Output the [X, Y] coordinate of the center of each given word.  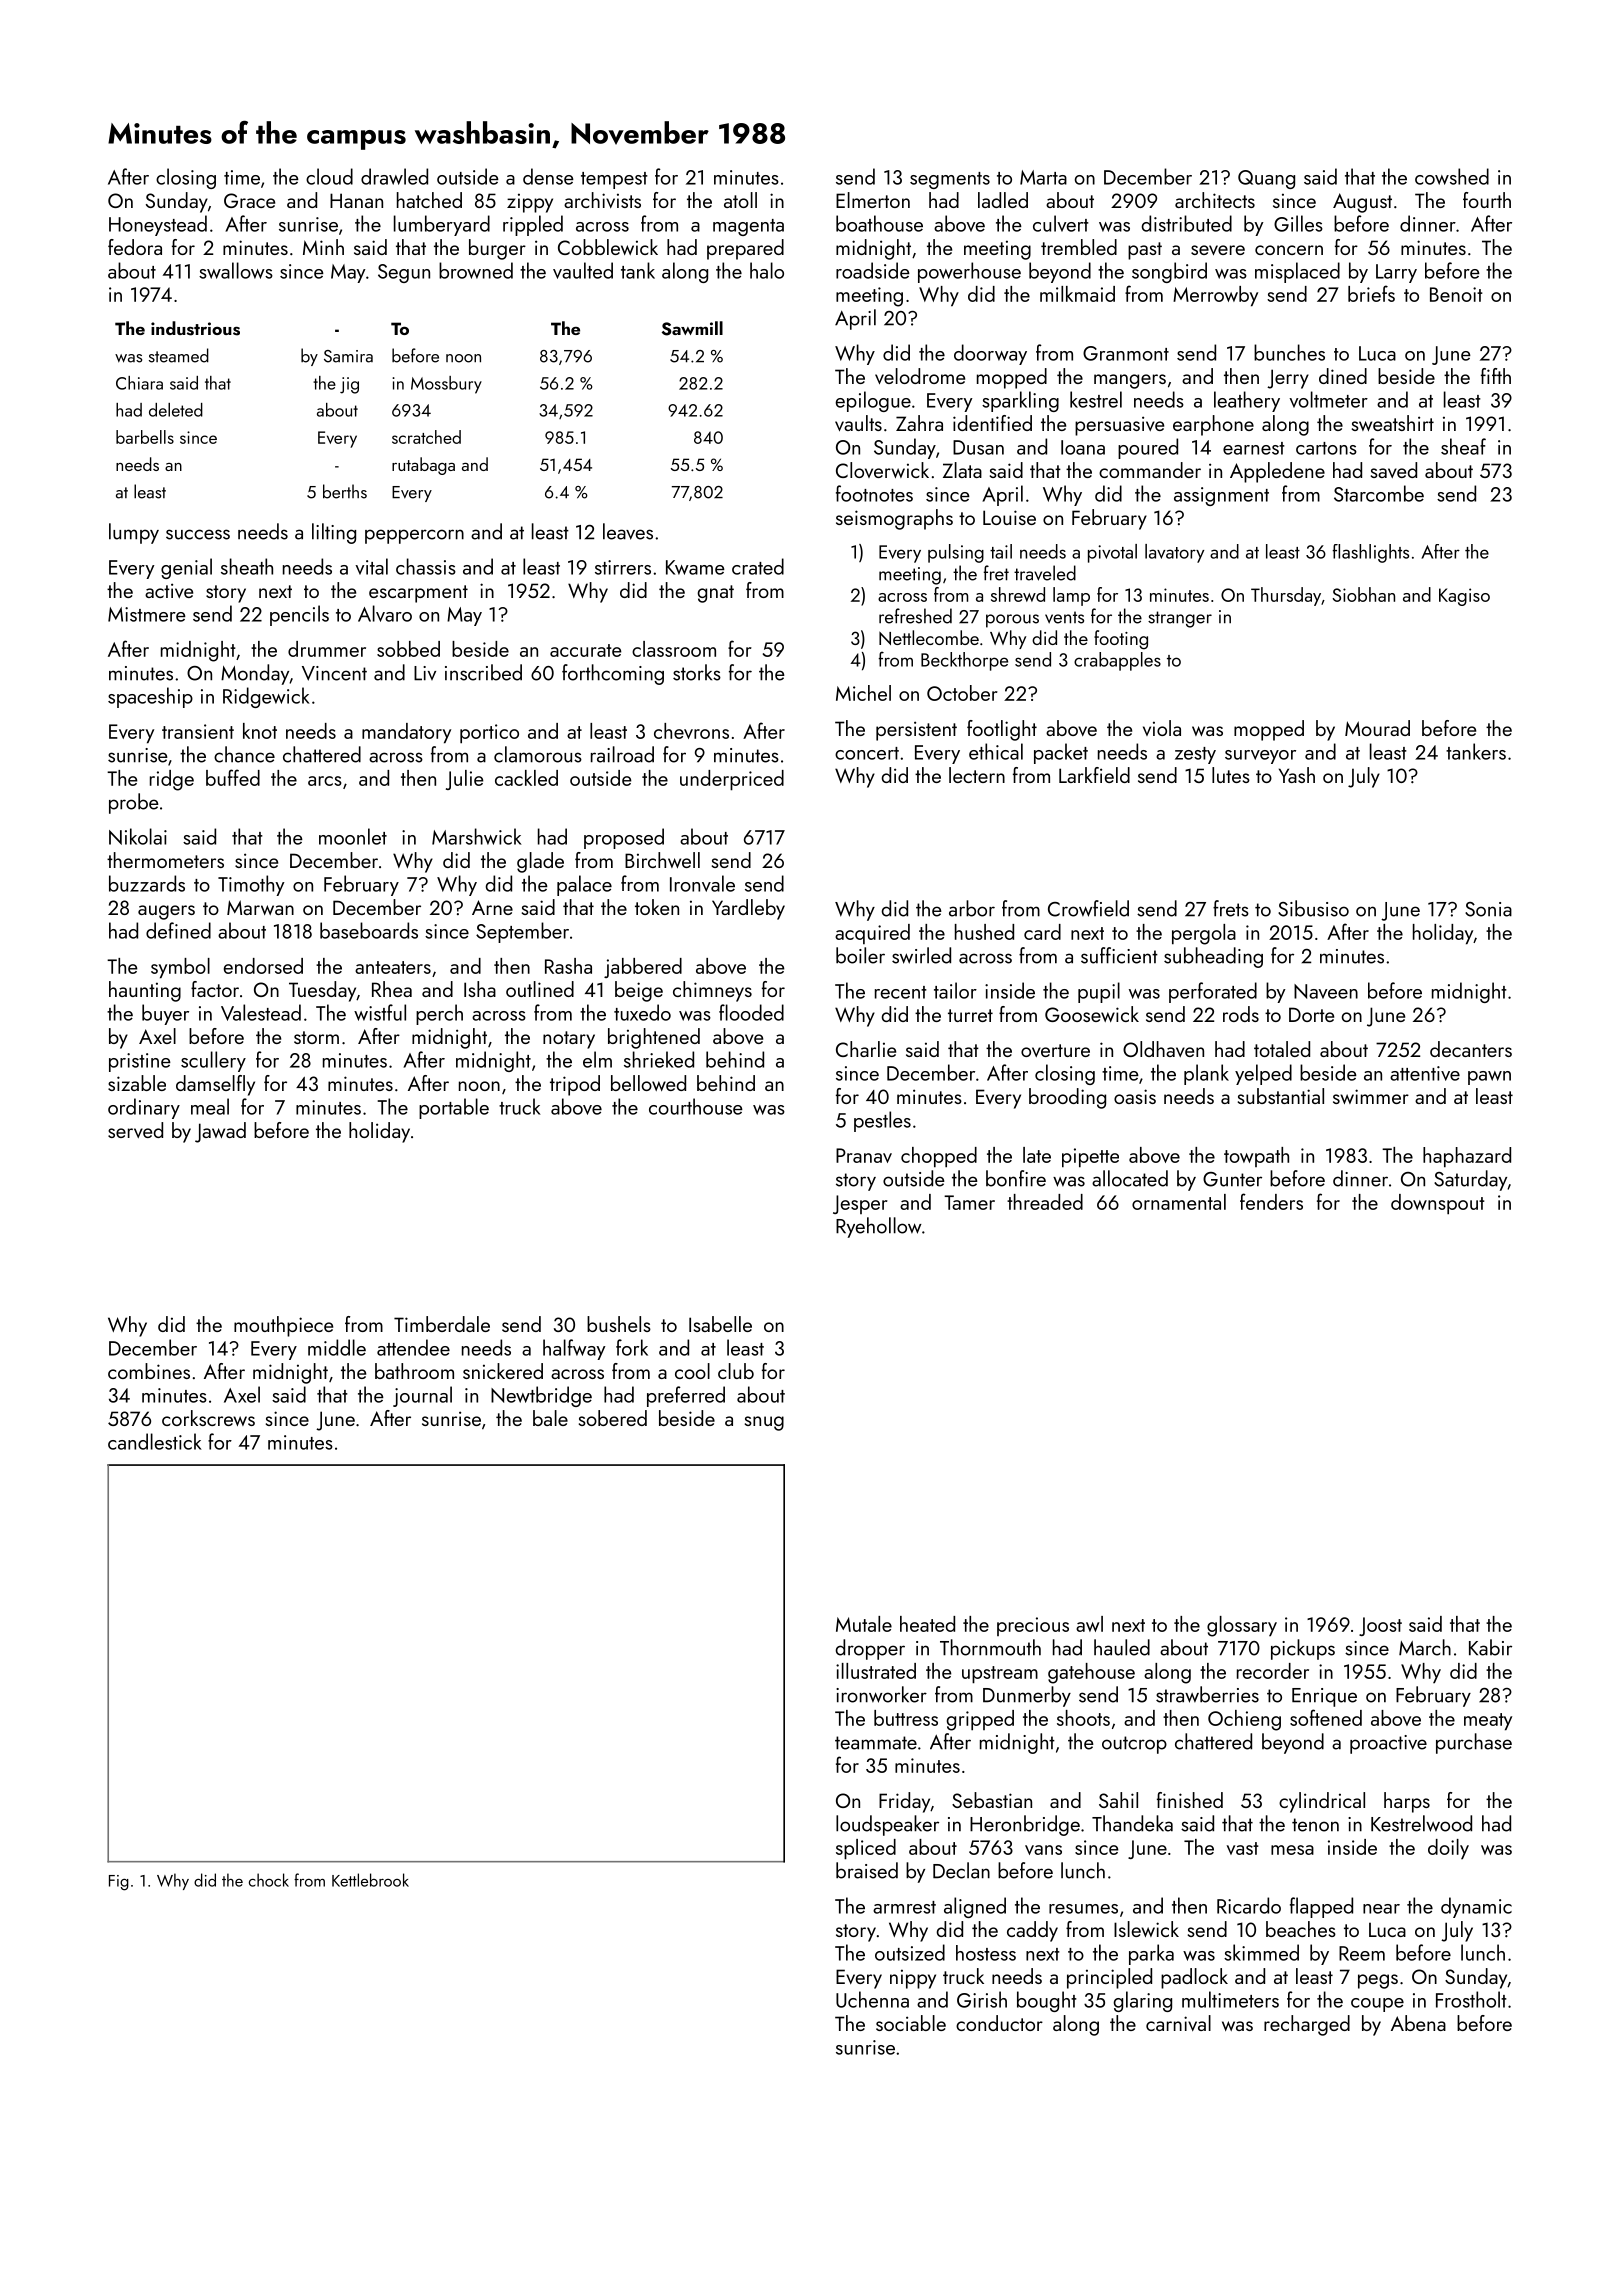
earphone [1213, 425]
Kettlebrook [370, 1880]
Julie [465, 780]
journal [422, 1396]
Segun [404, 273]
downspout [1438, 1204]
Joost [1380, 1626]
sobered [613, 1418]
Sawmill [692, 328]
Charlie [866, 1049]
